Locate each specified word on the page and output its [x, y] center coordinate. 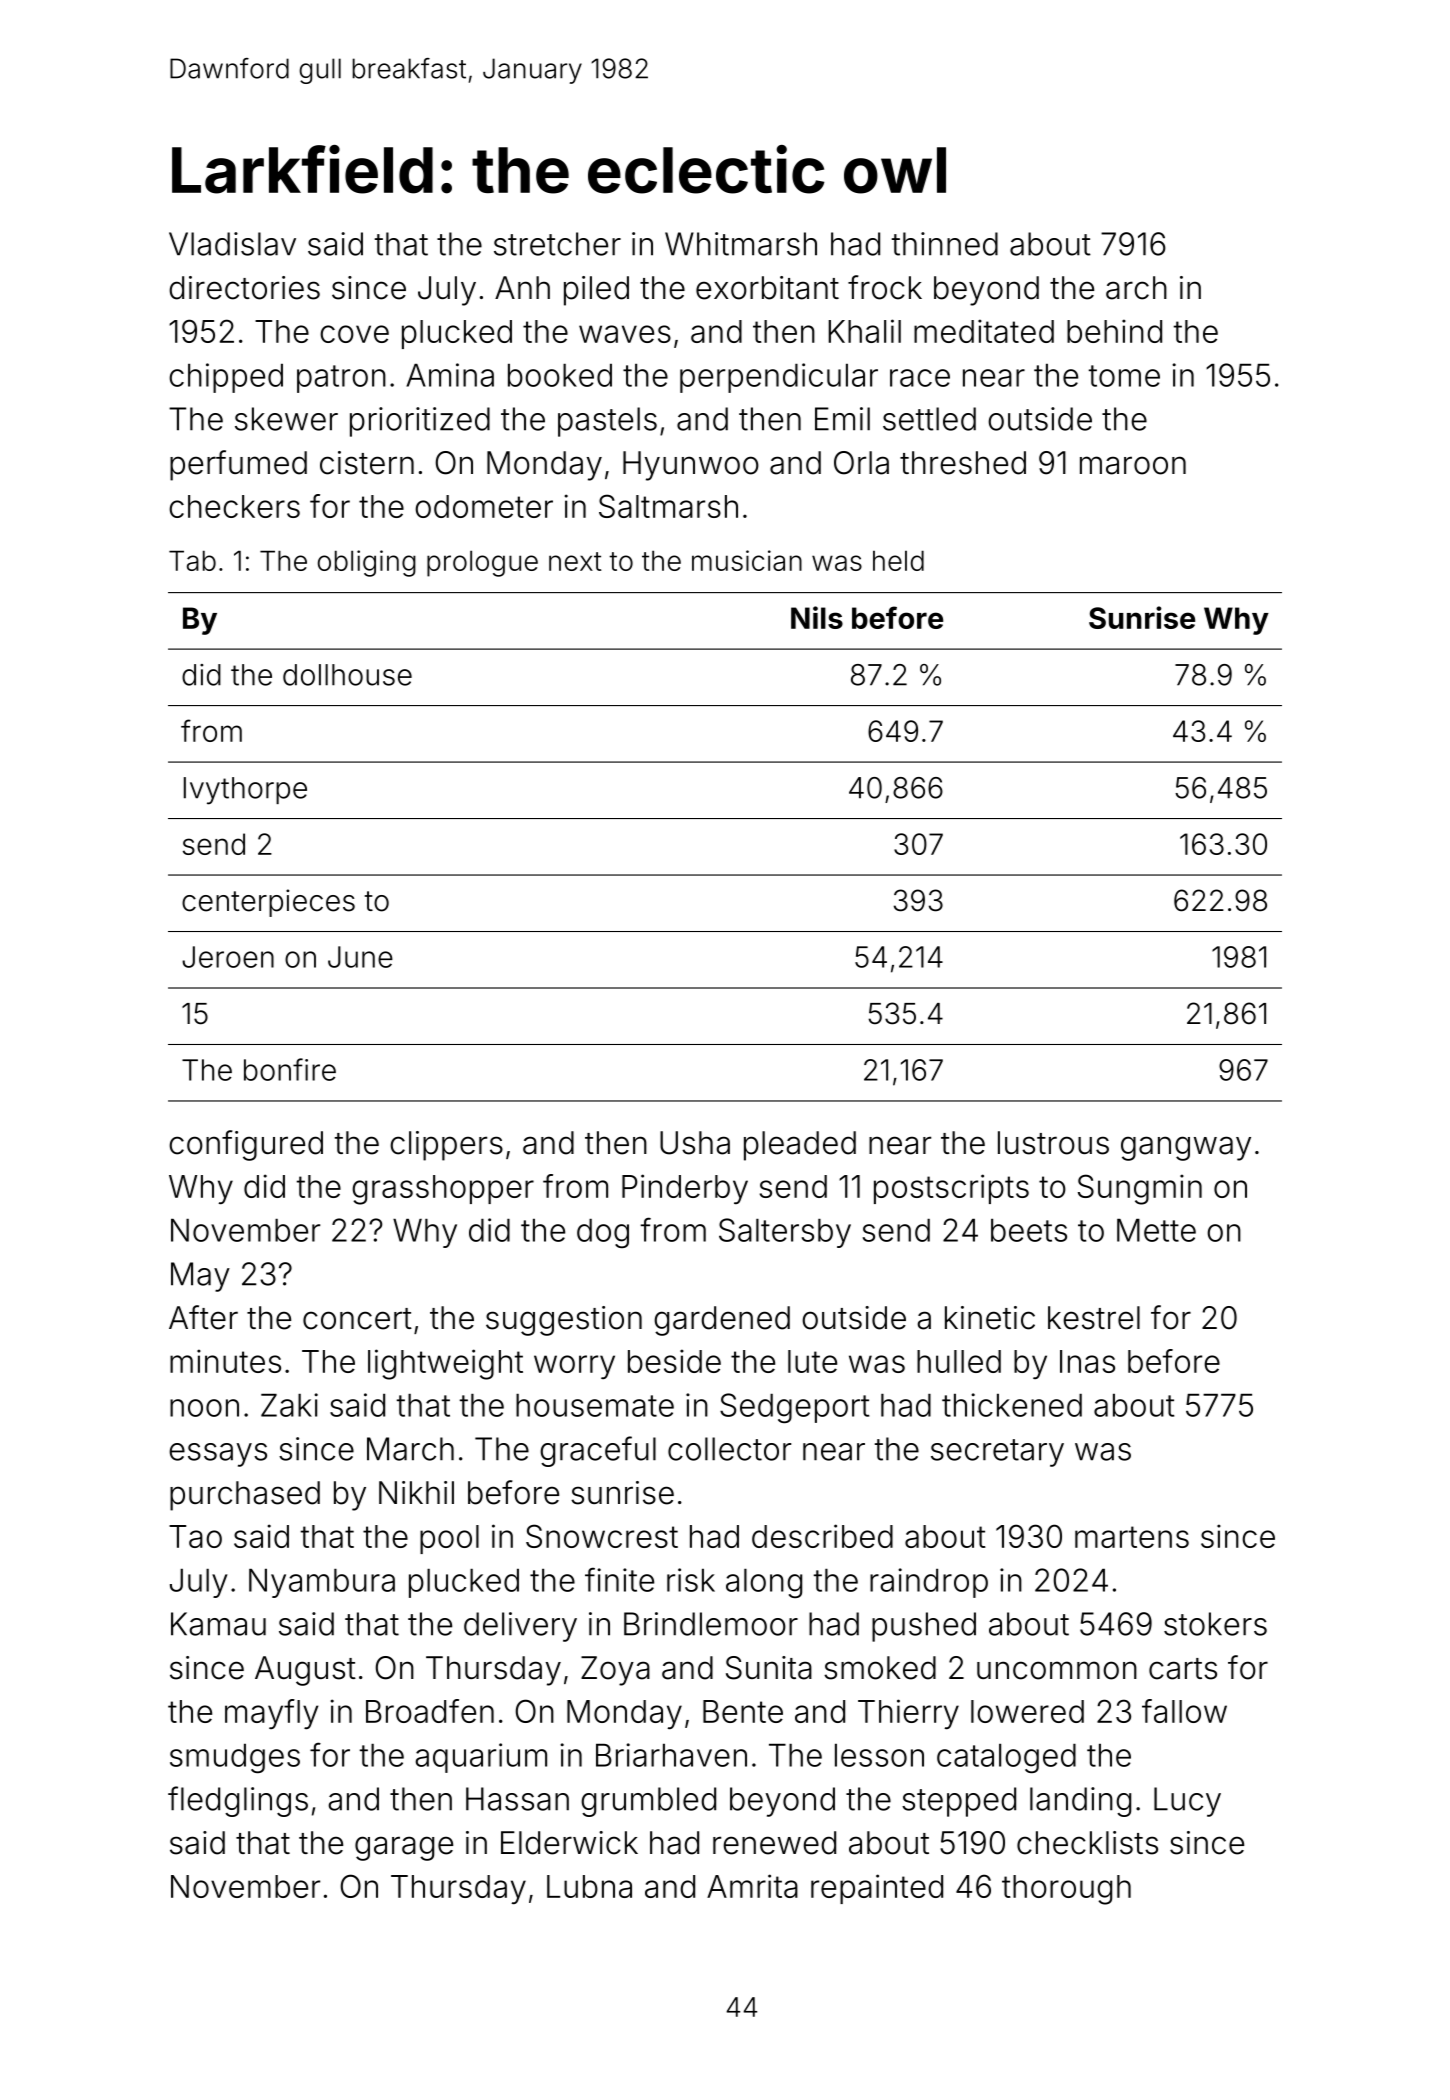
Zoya [615, 1671]
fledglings [238, 1801]
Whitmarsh [741, 244]
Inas [1087, 1361]
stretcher [557, 244]
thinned [945, 244]
